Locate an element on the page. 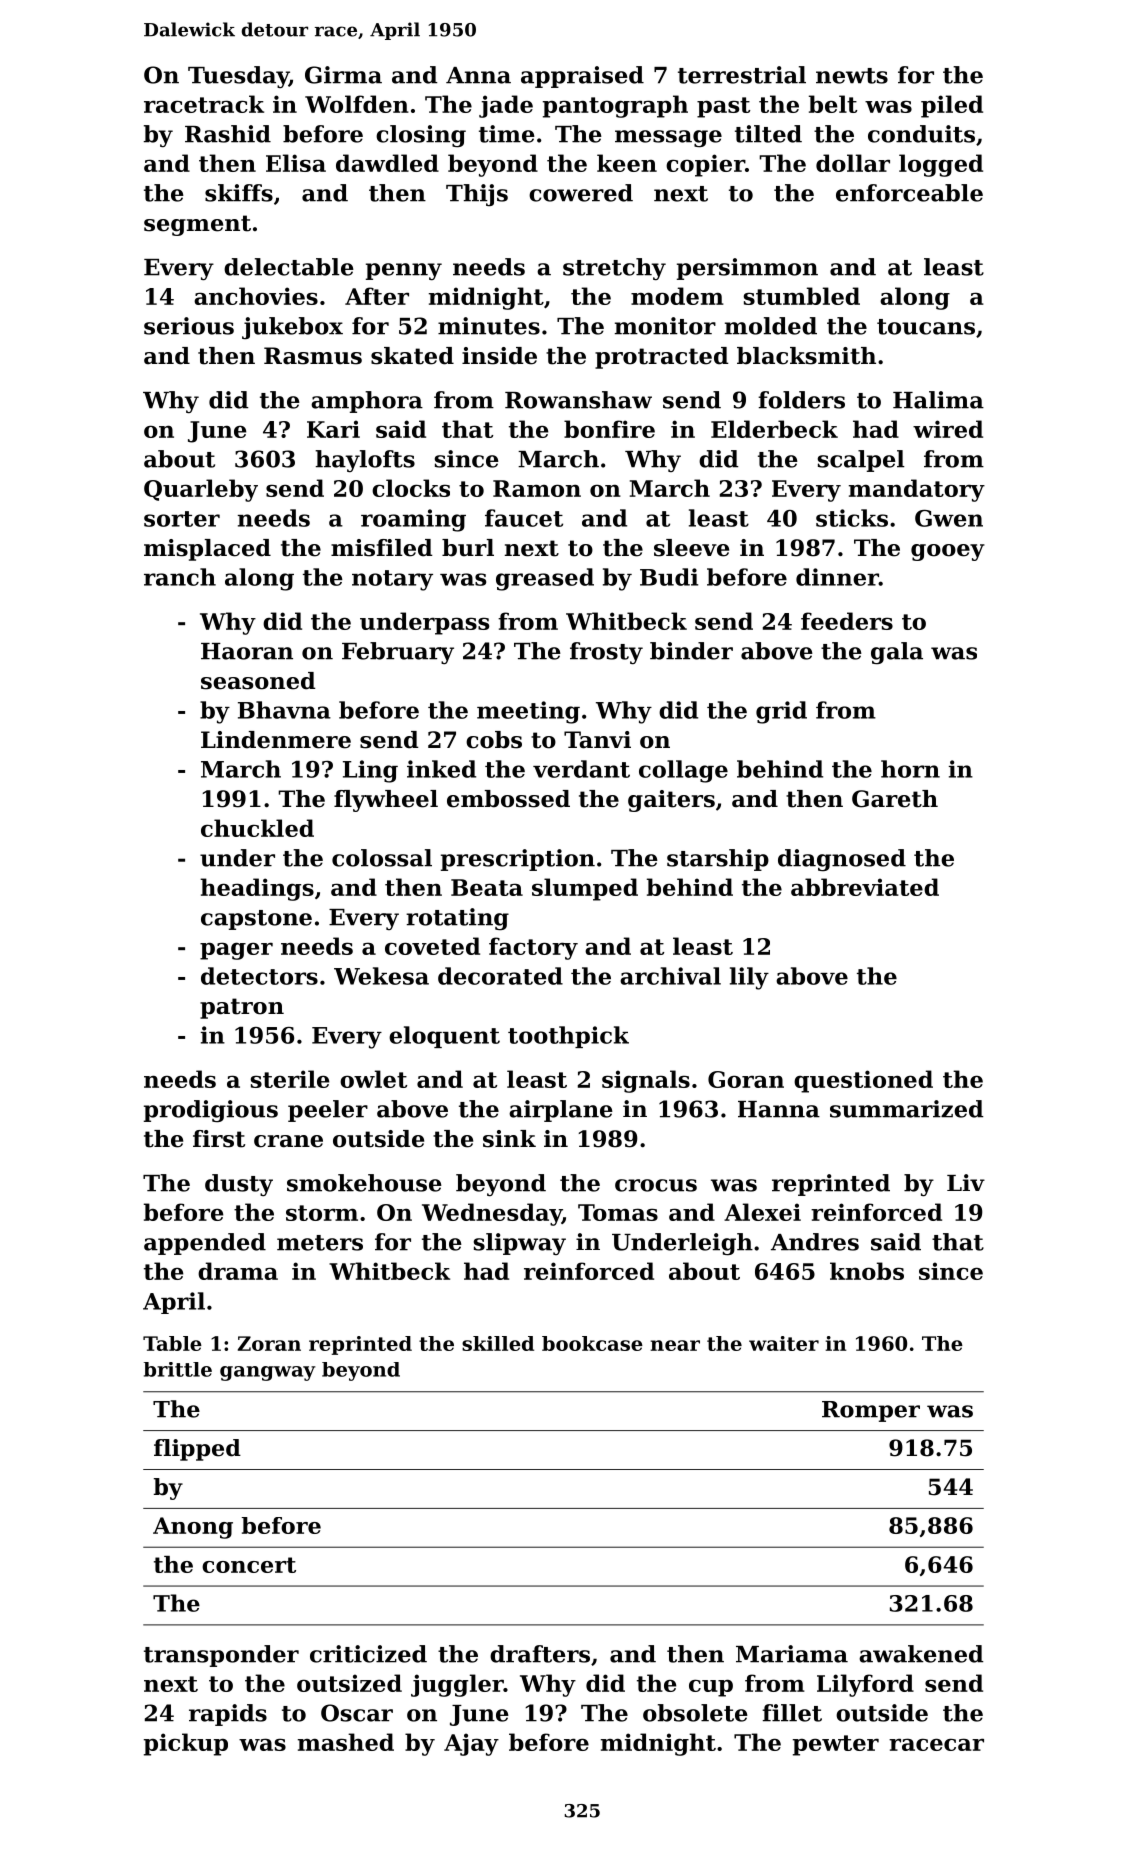 Image resolution: width=1127 pixels, height=1856 pixels. Girma is located at coordinates (343, 75).
